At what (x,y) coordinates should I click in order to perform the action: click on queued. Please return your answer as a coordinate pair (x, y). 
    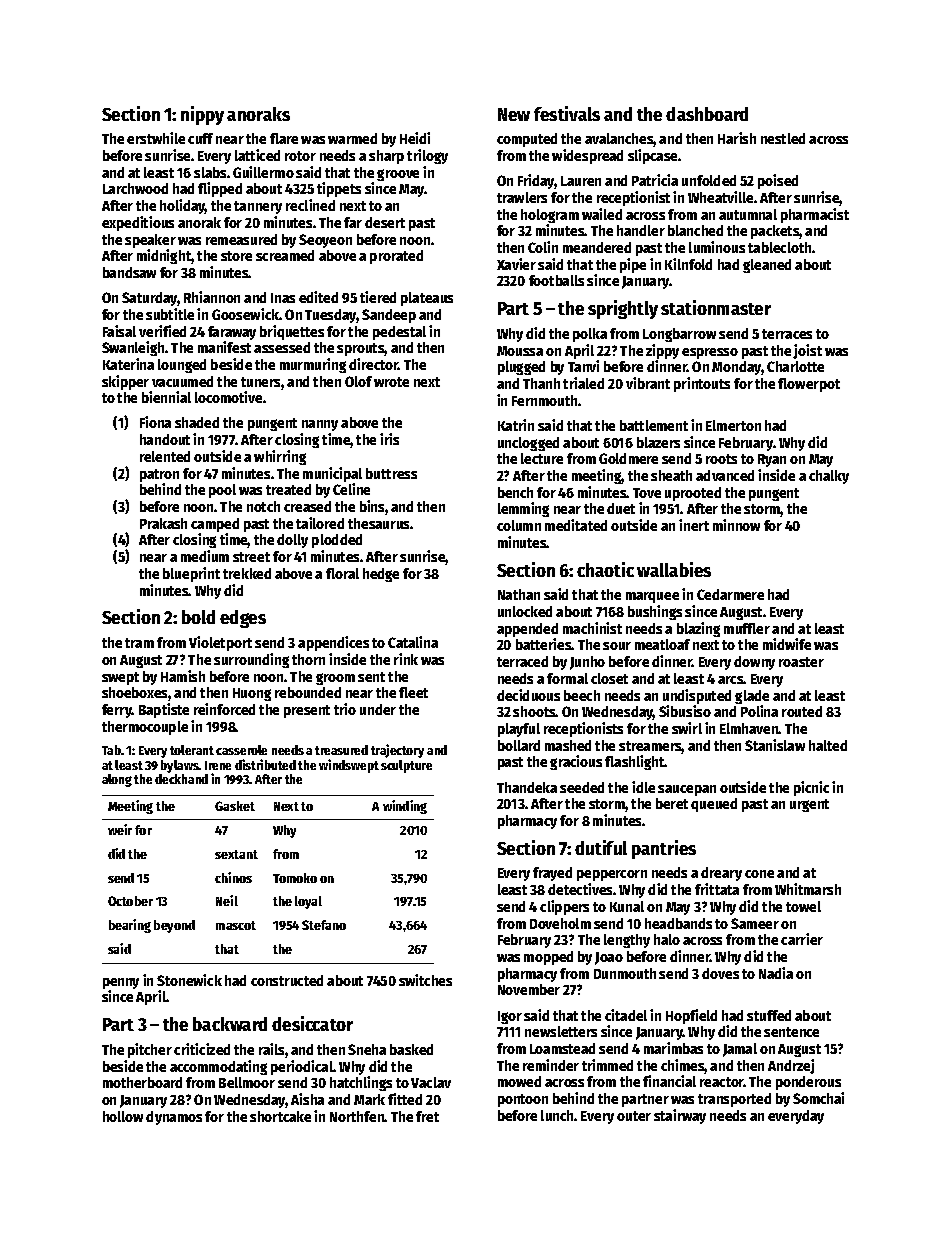
    Looking at the image, I should click on (714, 805).
